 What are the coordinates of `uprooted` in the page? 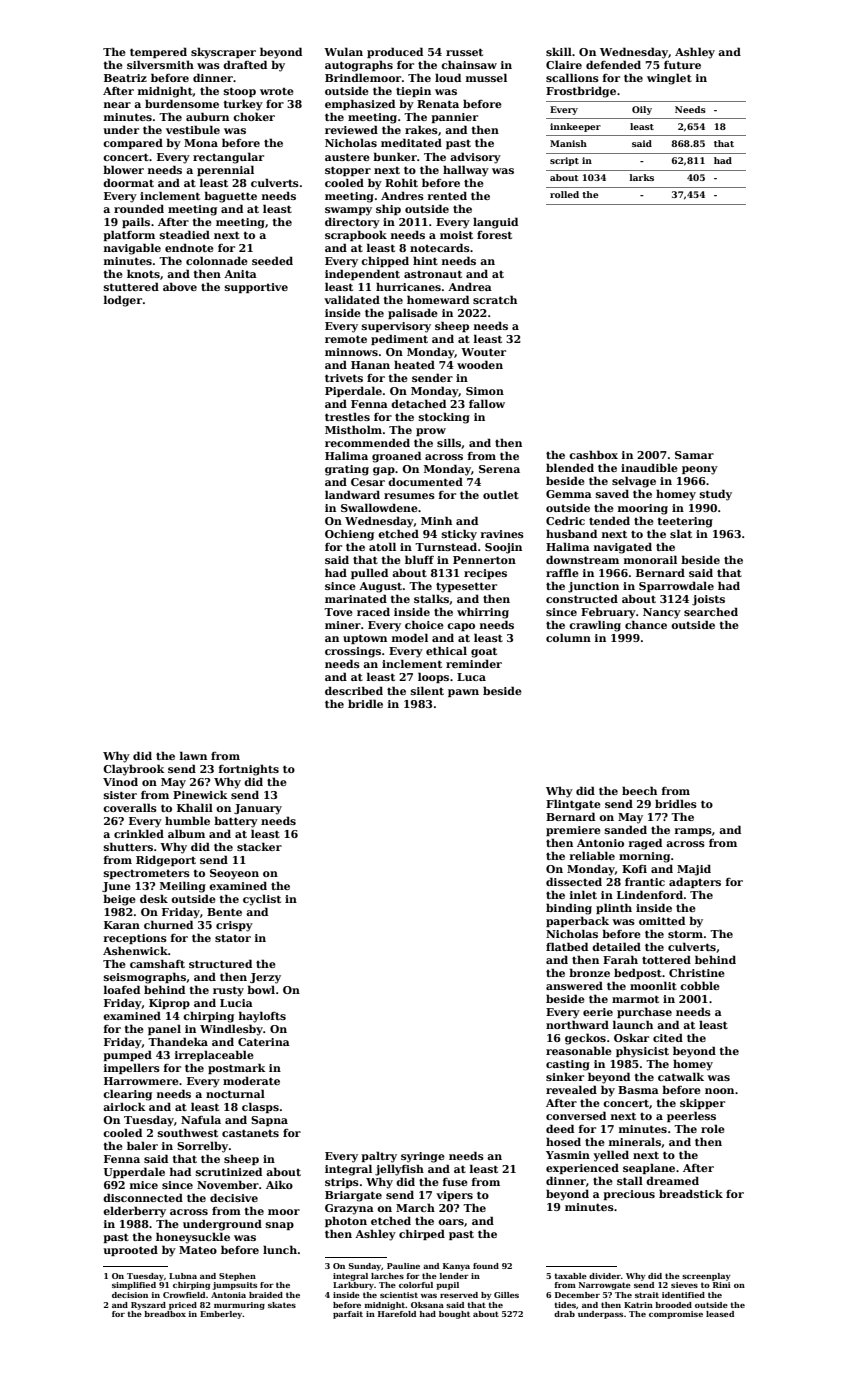 It's located at (130, 1250).
